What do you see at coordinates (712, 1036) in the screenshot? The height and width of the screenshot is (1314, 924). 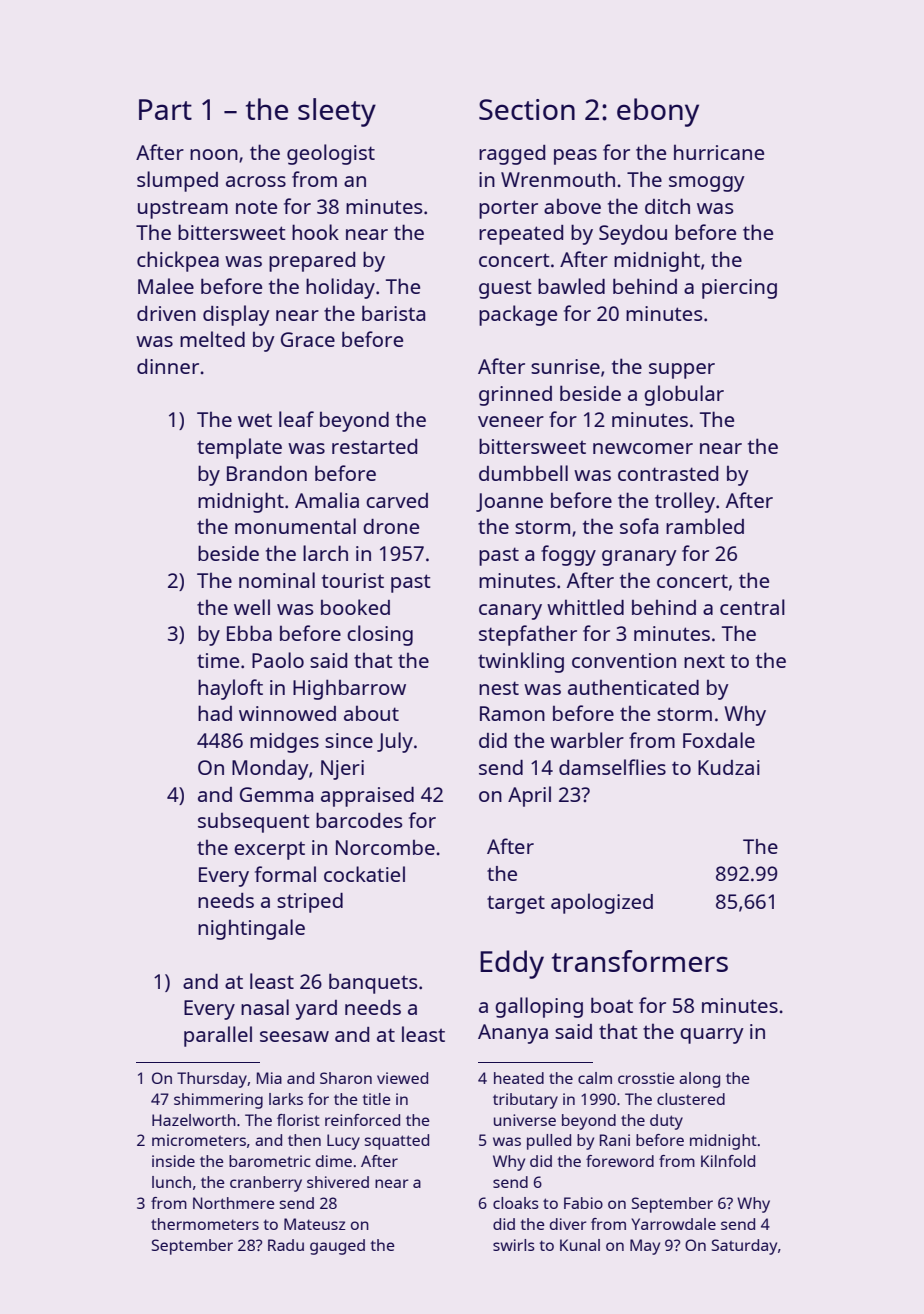 I see `quarry` at bounding box center [712, 1036].
